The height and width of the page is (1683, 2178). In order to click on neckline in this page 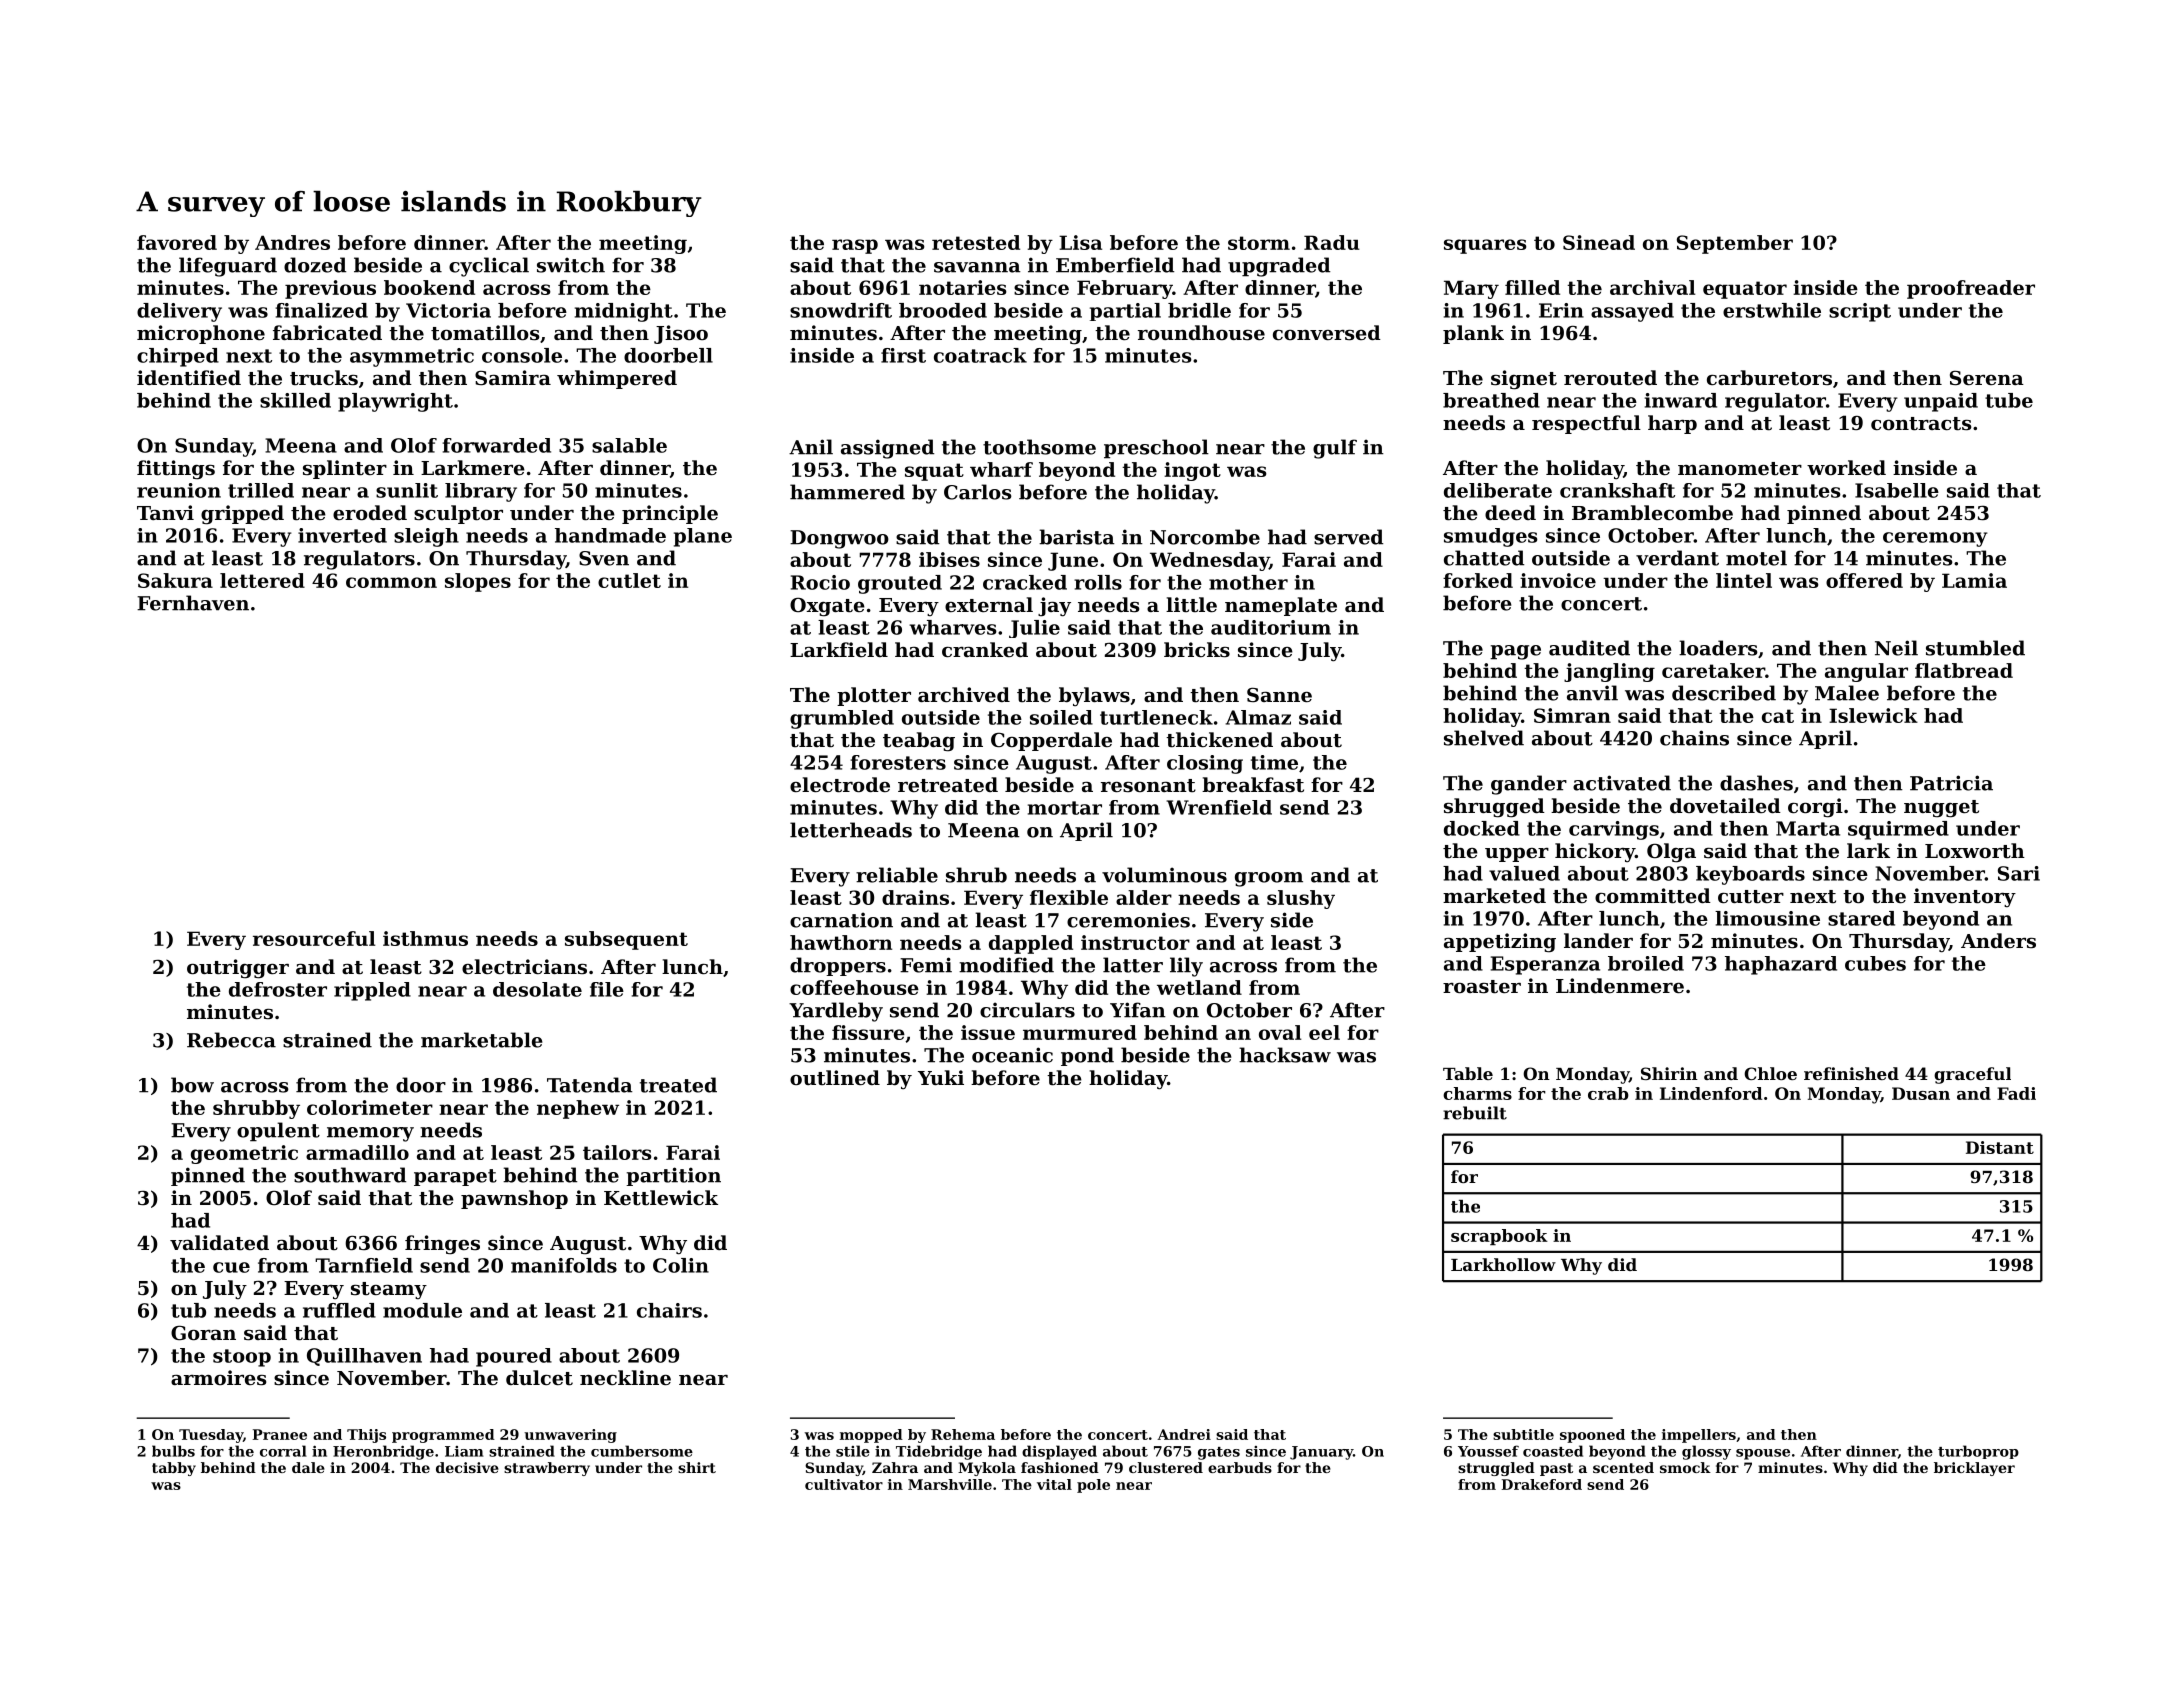, I will do `click(625, 1377)`.
